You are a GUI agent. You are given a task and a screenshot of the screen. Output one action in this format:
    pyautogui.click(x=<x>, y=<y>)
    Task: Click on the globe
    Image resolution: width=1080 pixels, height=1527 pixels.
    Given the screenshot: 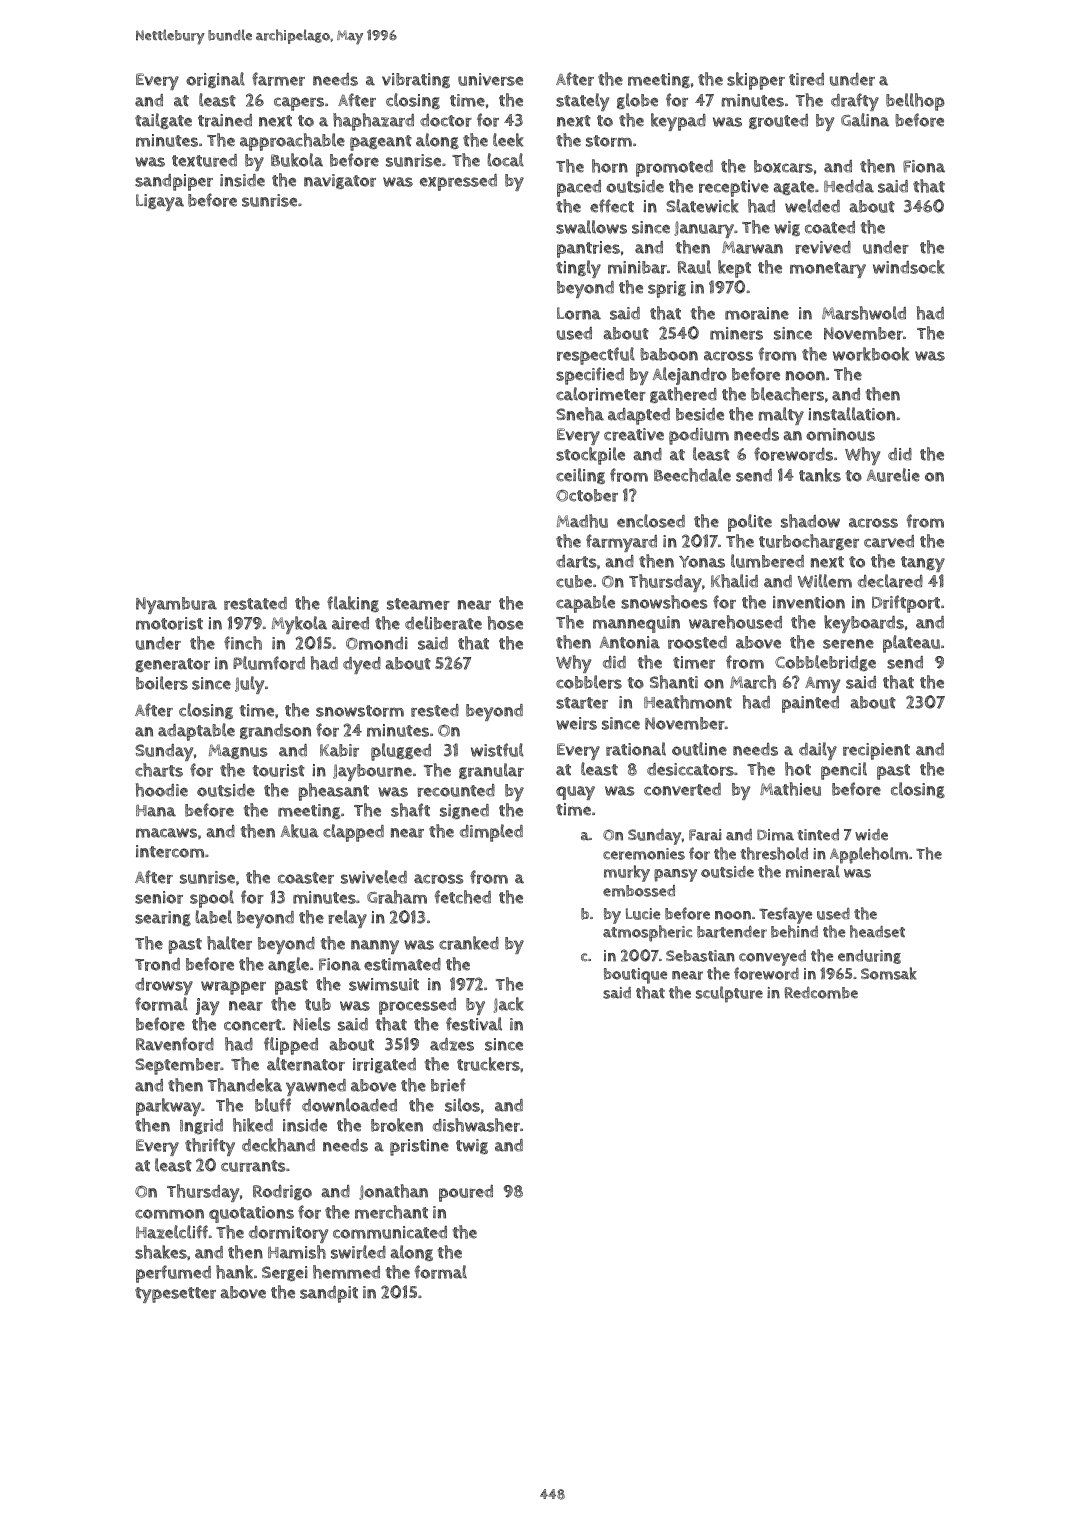 What is the action you would take?
    pyautogui.click(x=637, y=101)
